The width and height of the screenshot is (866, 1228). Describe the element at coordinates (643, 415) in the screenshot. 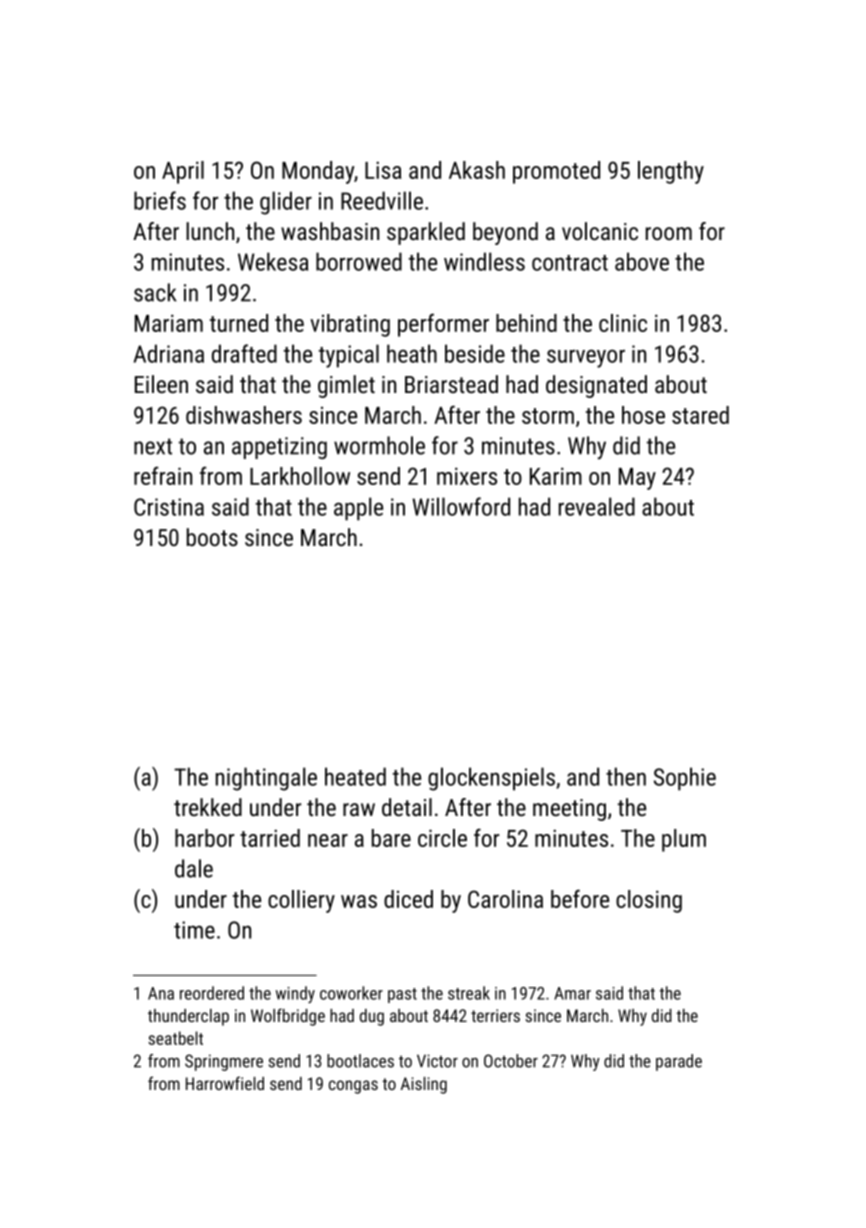

I see `hose` at that location.
